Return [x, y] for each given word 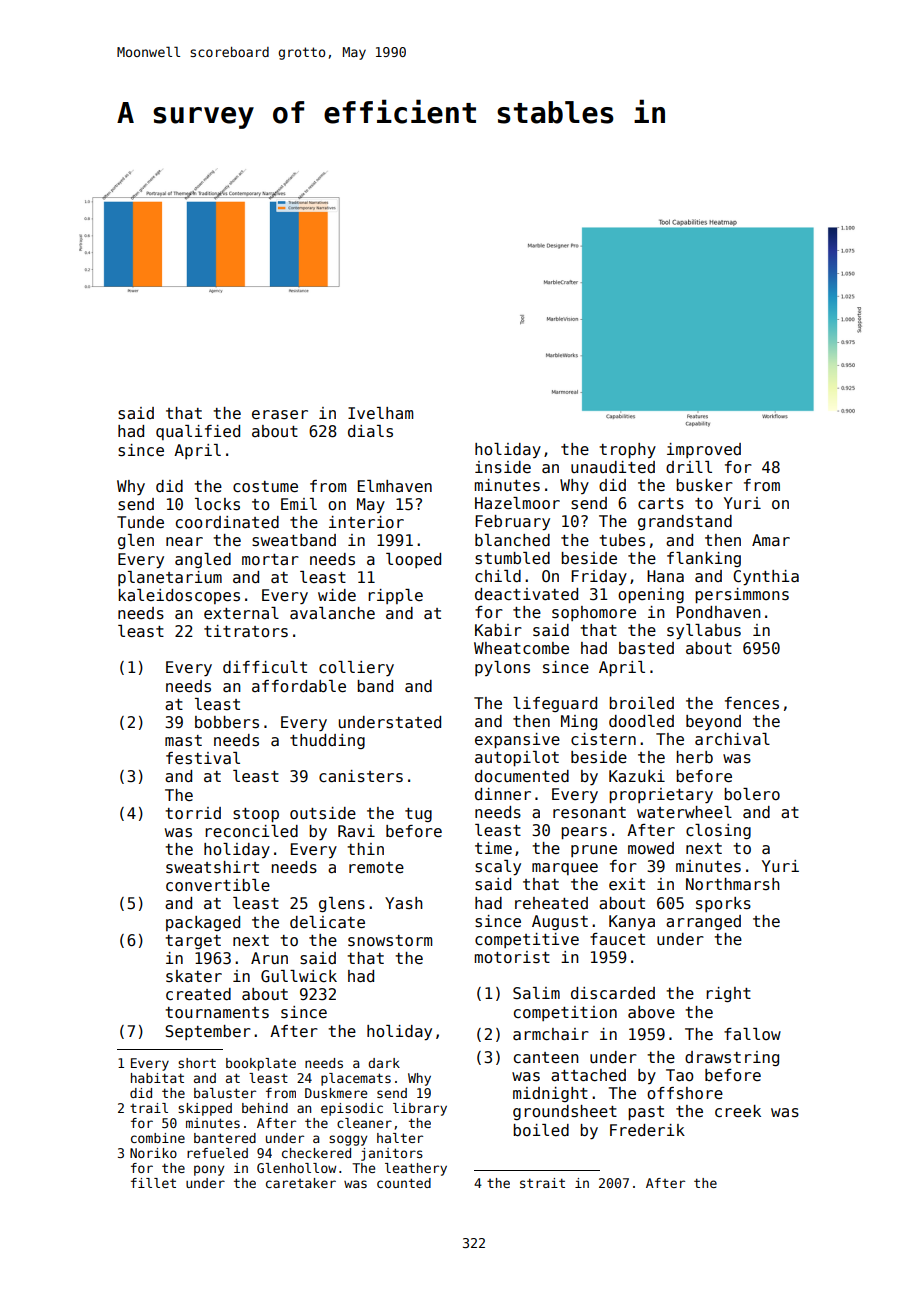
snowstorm [390, 941]
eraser [280, 415]
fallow [752, 1034]
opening [651, 595]
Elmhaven [395, 486]
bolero [752, 794]
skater [194, 976]
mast [183, 741]
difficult [265, 667]
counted [404, 1183]
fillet [153, 1183]
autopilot [517, 758]
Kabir [498, 630]
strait [542, 1183]
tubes [622, 540]
